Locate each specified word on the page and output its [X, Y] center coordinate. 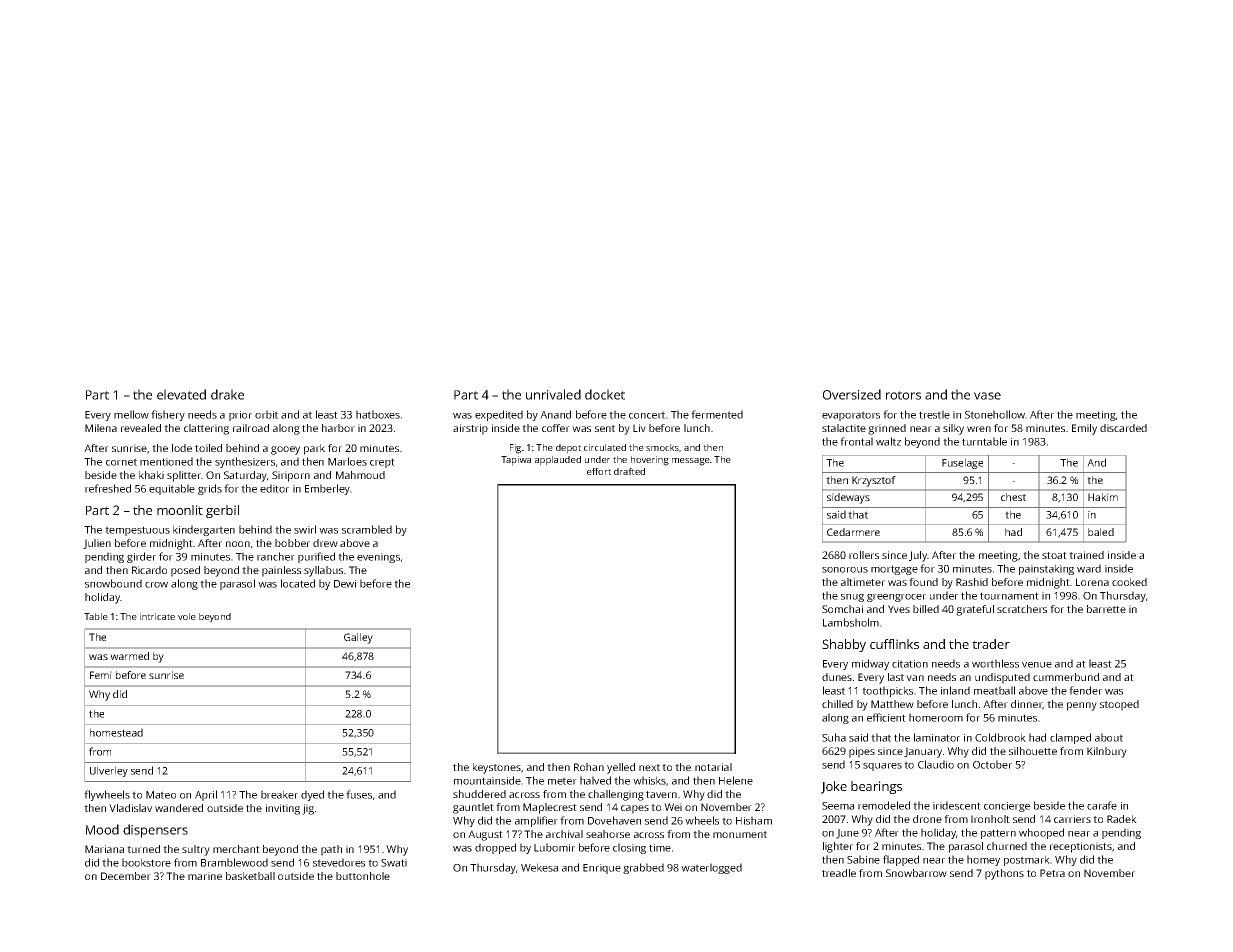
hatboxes [378, 414]
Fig [515, 449]
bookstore [146, 862]
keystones [497, 768]
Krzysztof [874, 481]
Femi [101, 675]
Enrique [602, 869]
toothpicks [887, 691]
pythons [1004, 874]
